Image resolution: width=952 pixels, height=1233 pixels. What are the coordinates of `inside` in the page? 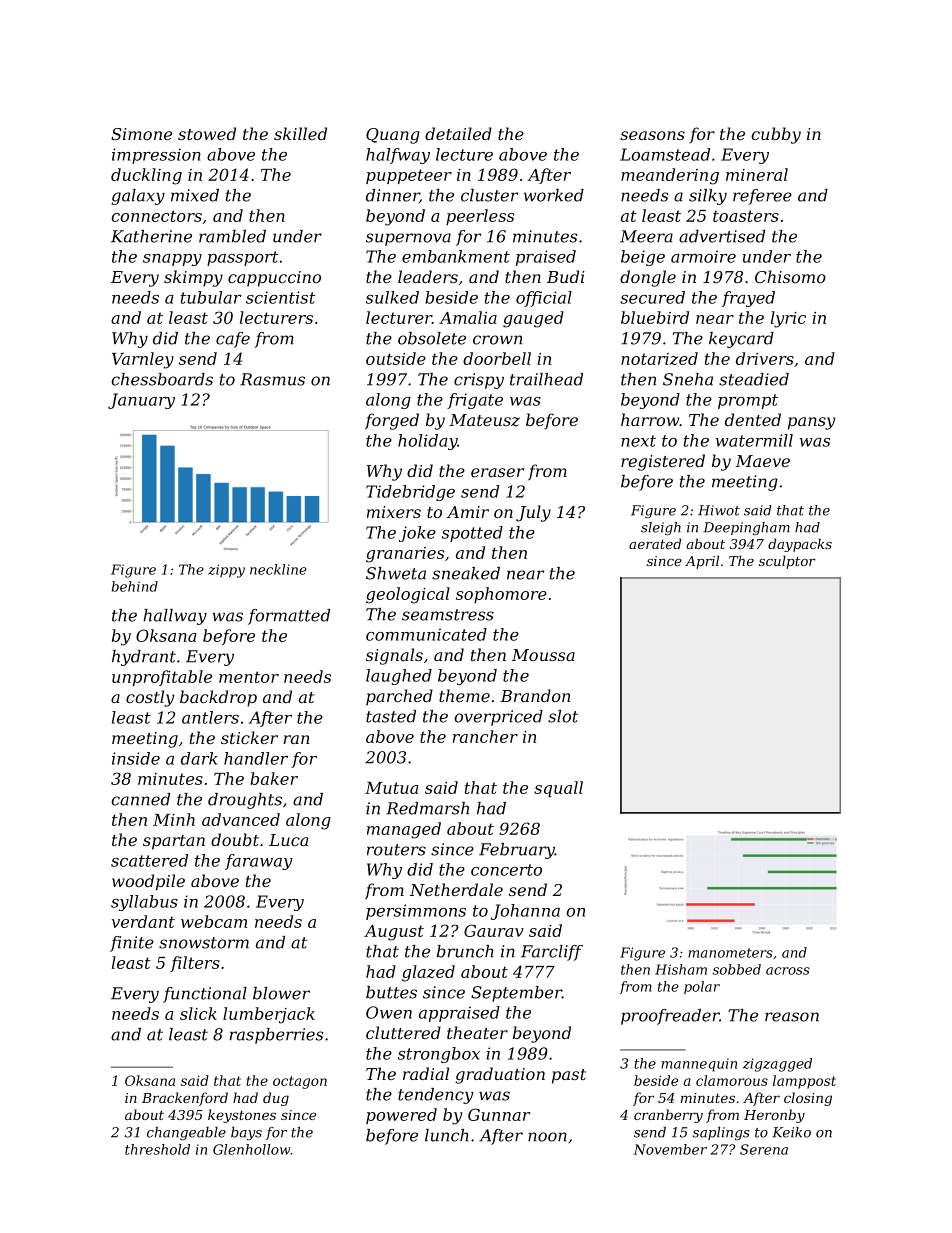 It's located at (136, 758).
